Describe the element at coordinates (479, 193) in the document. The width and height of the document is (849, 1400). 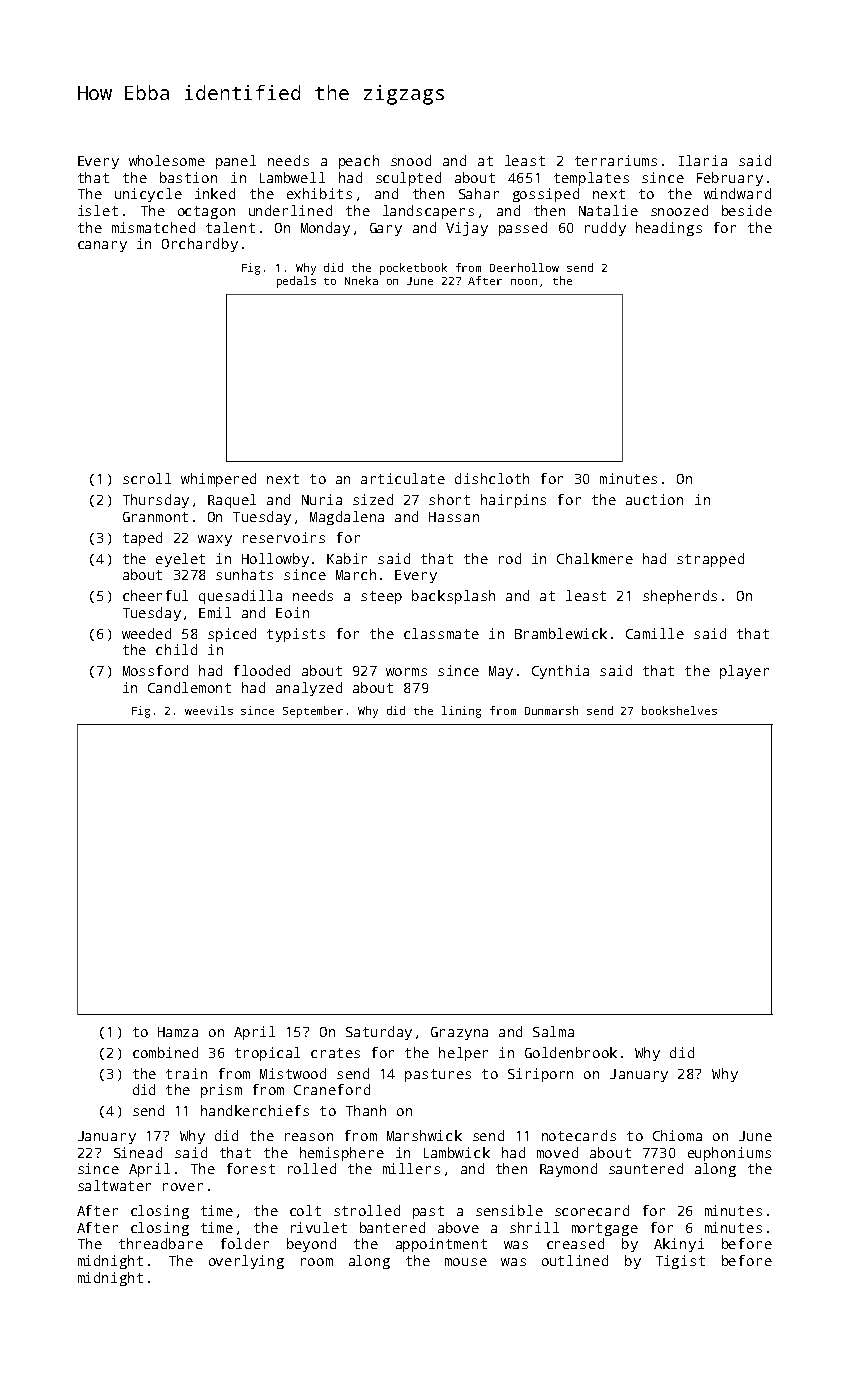
I see `Sahar` at that location.
